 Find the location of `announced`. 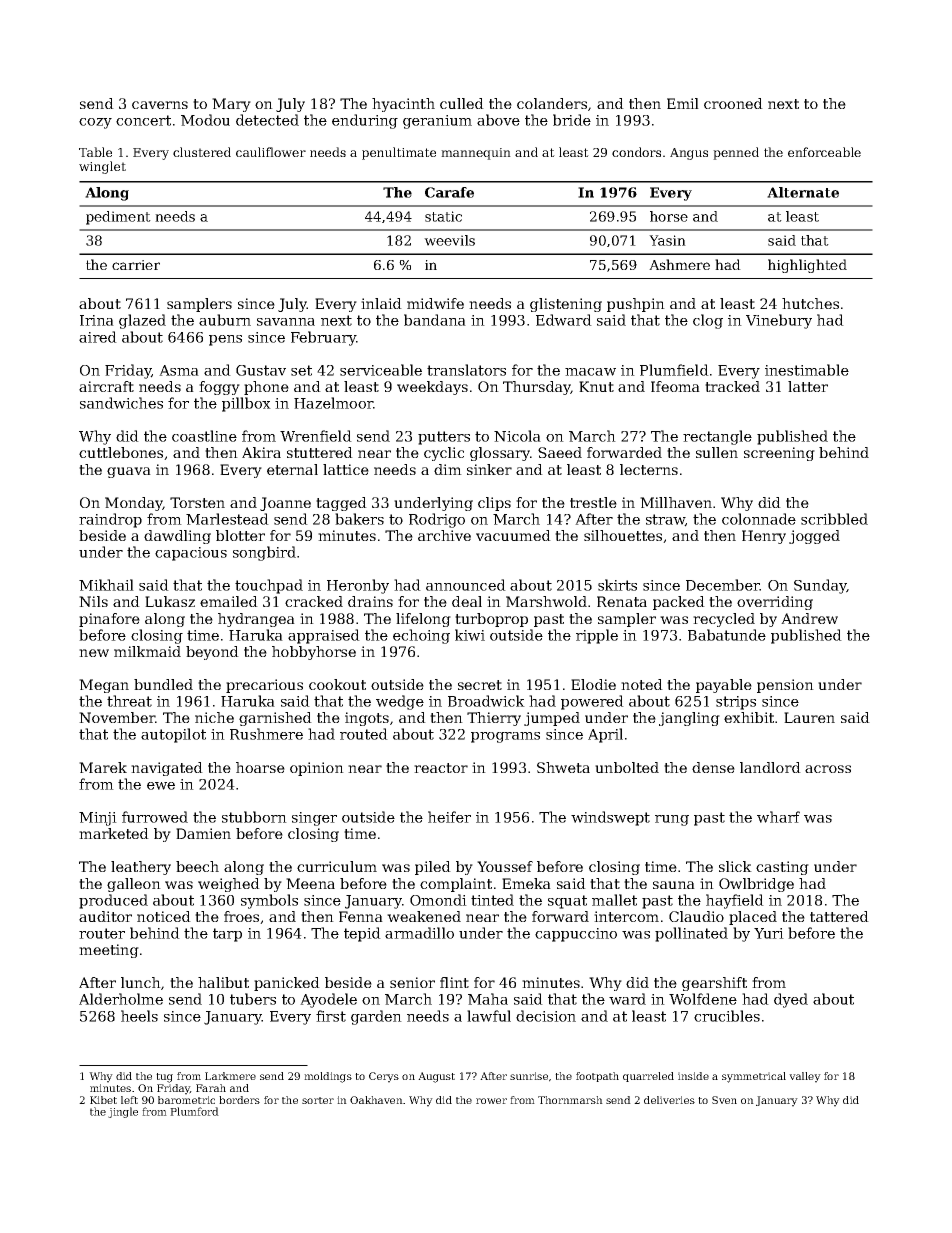

announced is located at coordinates (466, 585).
